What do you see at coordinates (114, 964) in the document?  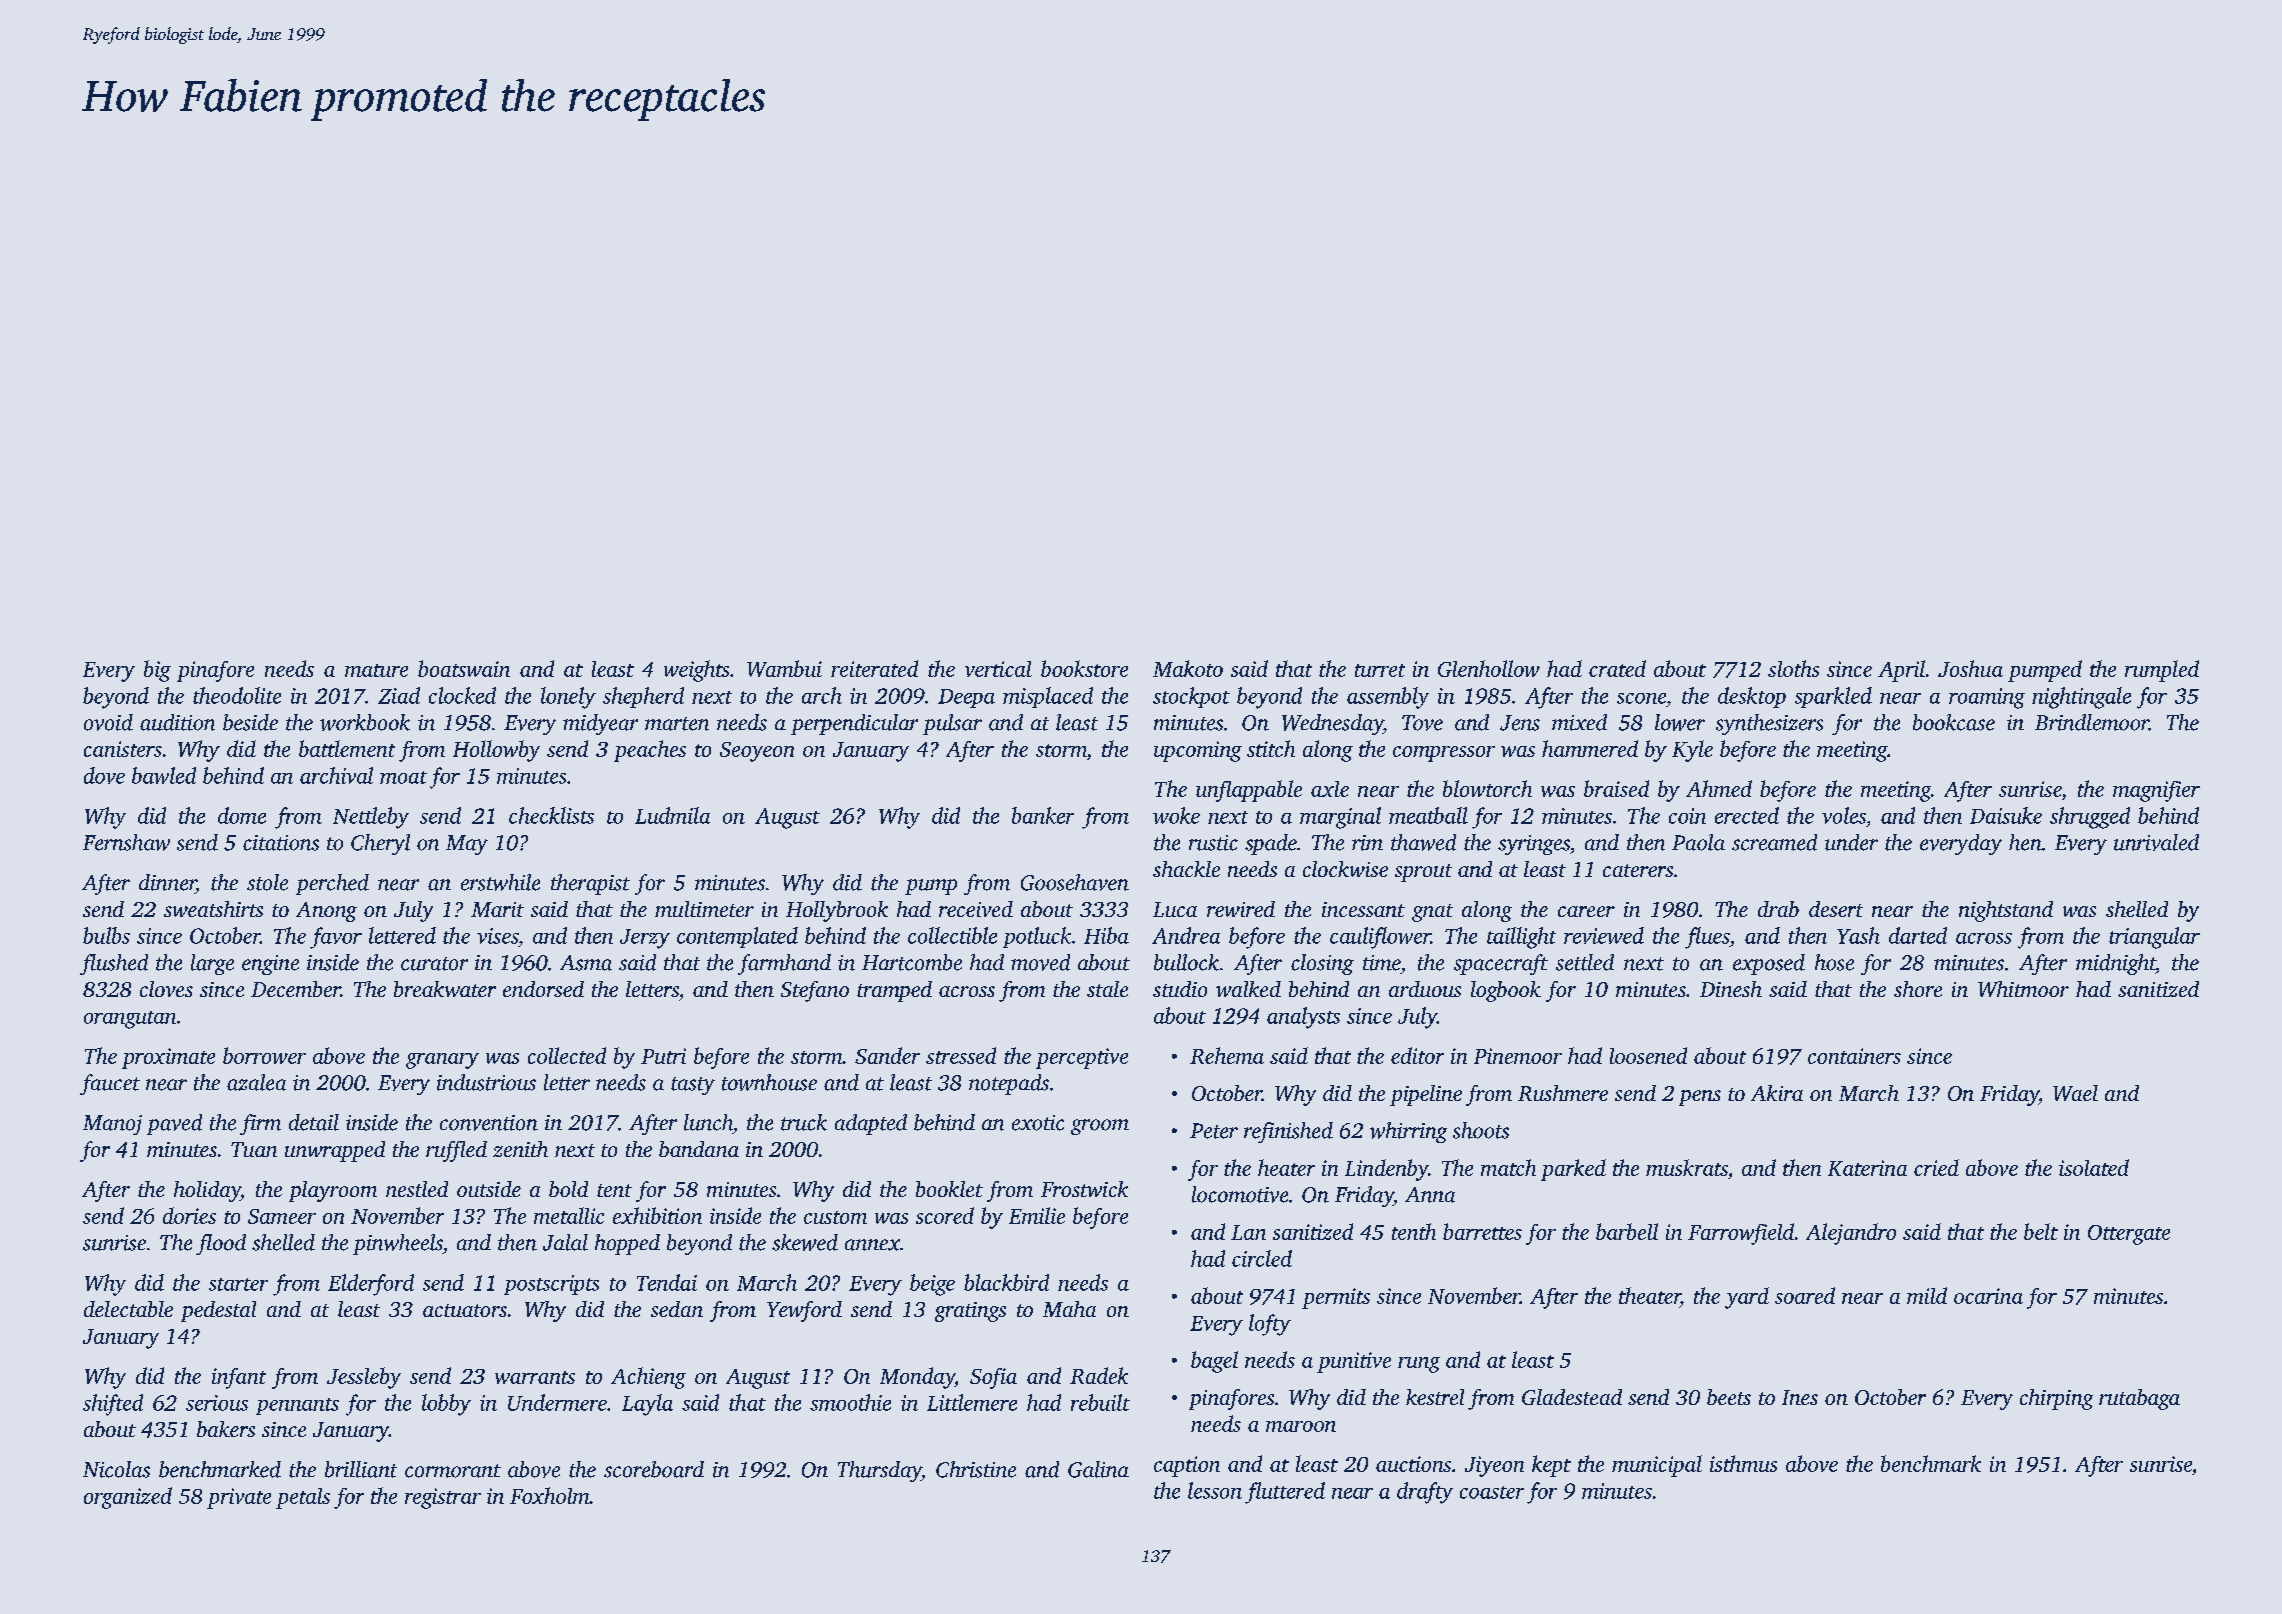 I see `flushed` at bounding box center [114, 964].
